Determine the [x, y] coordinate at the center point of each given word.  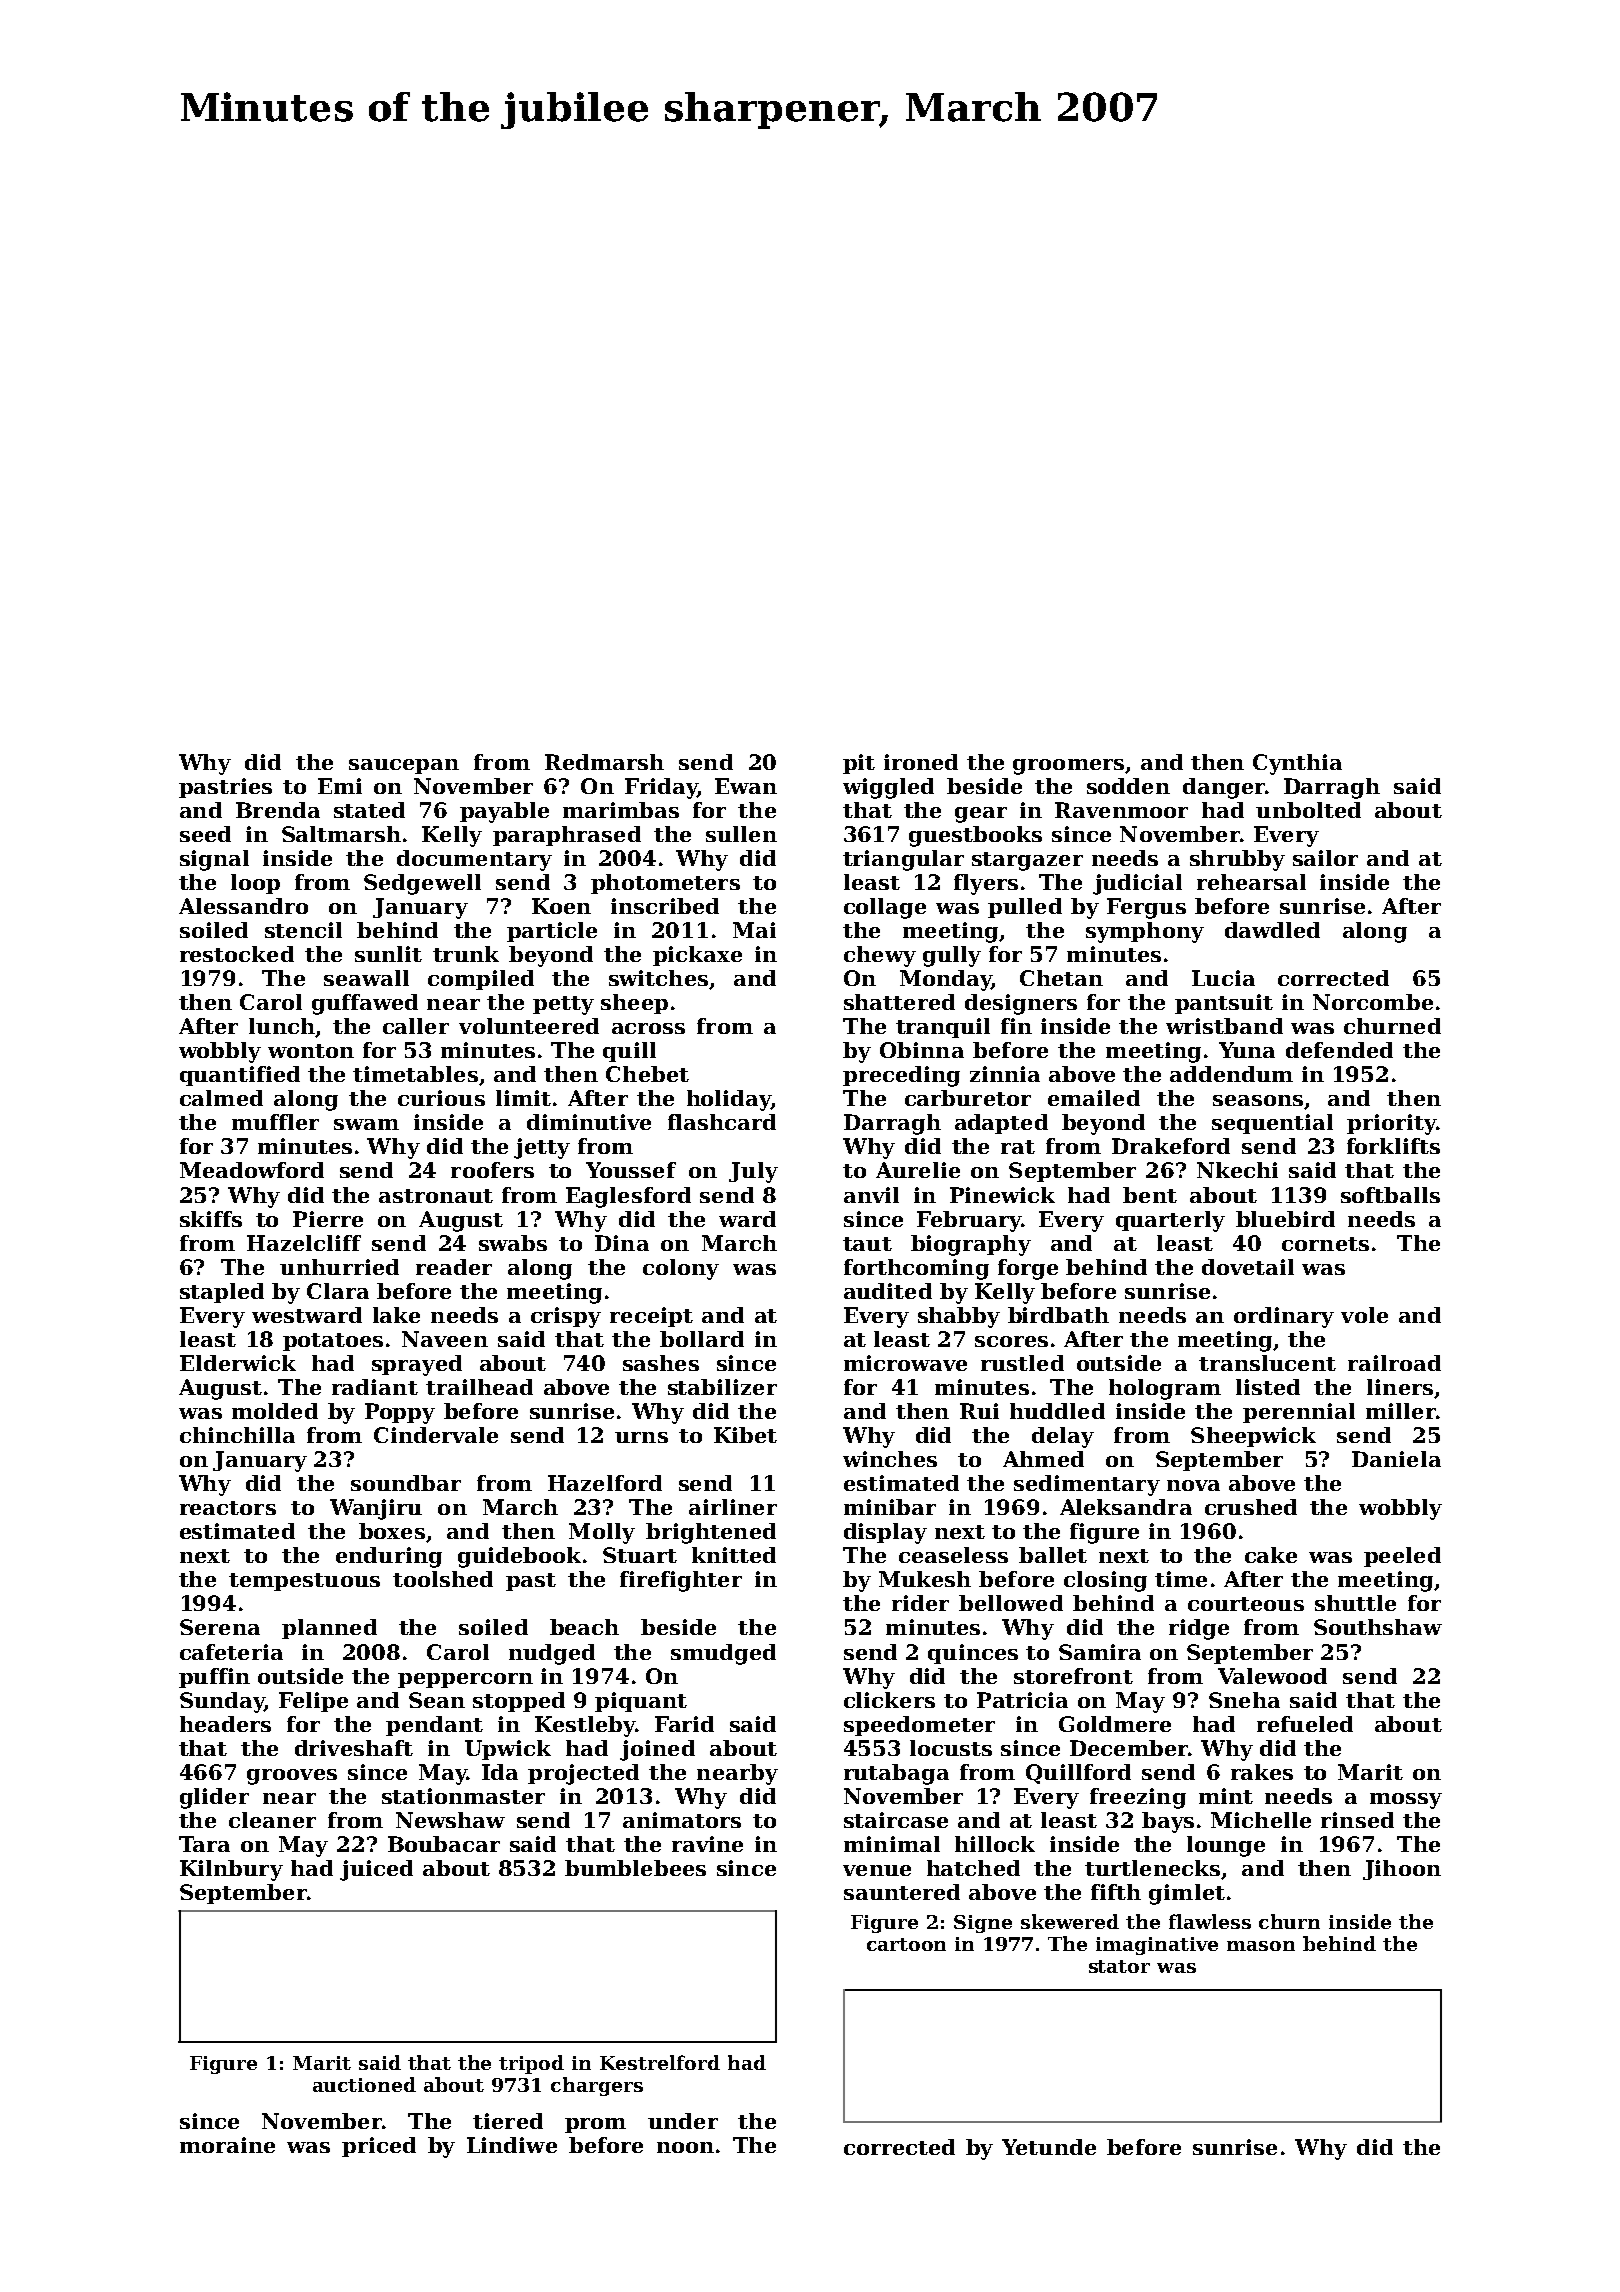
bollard [702, 1339]
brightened [711, 1533]
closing [1105, 1581]
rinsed [1357, 1820]
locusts [951, 1748]
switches [658, 978]
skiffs [211, 1219]
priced [379, 2147]
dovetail [1248, 1267]
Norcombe [1373, 1002]
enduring [389, 1557]
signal [214, 860]
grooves [292, 1777]
